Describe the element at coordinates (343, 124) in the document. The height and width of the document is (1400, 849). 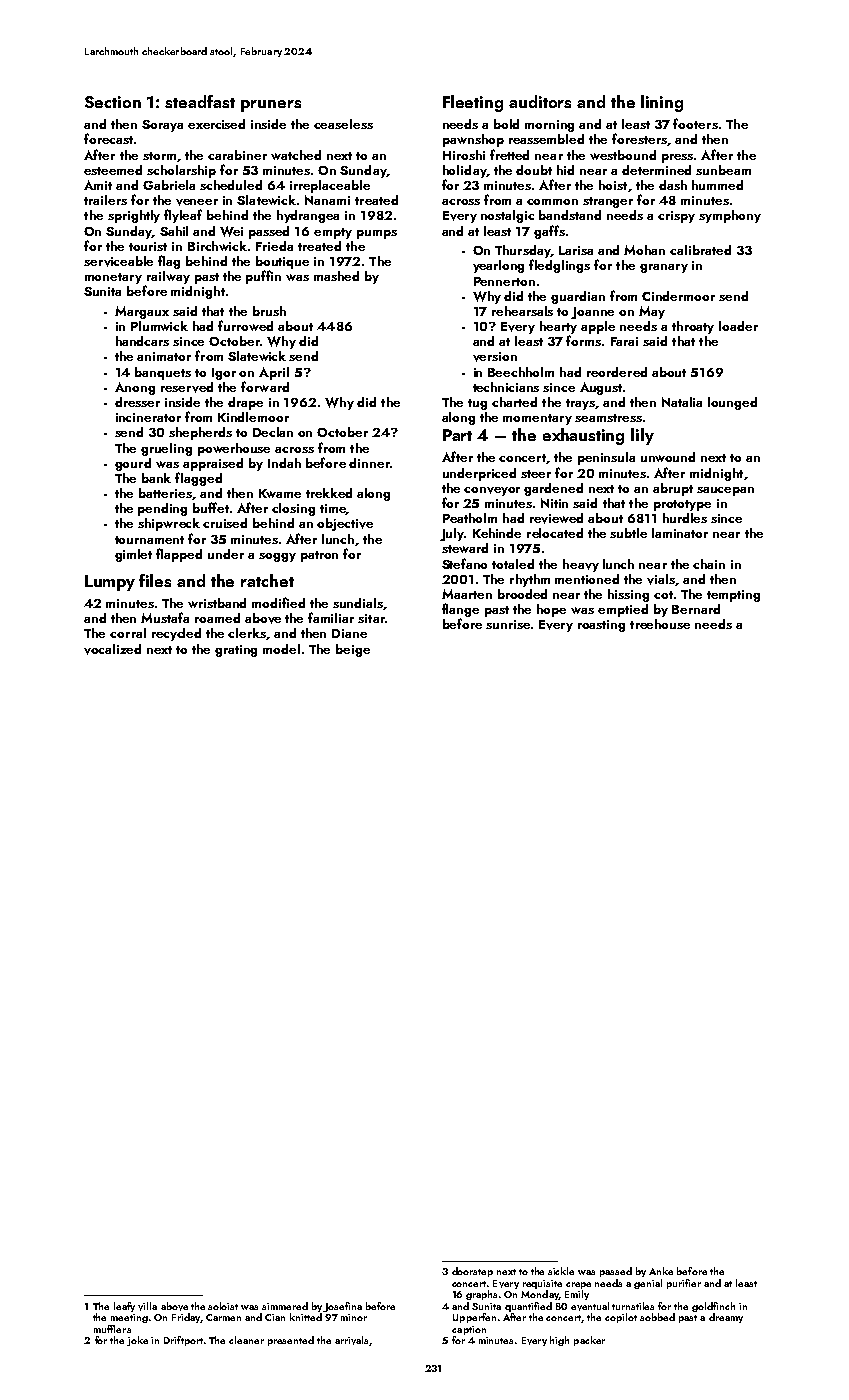
I see `ceaseless` at that location.
